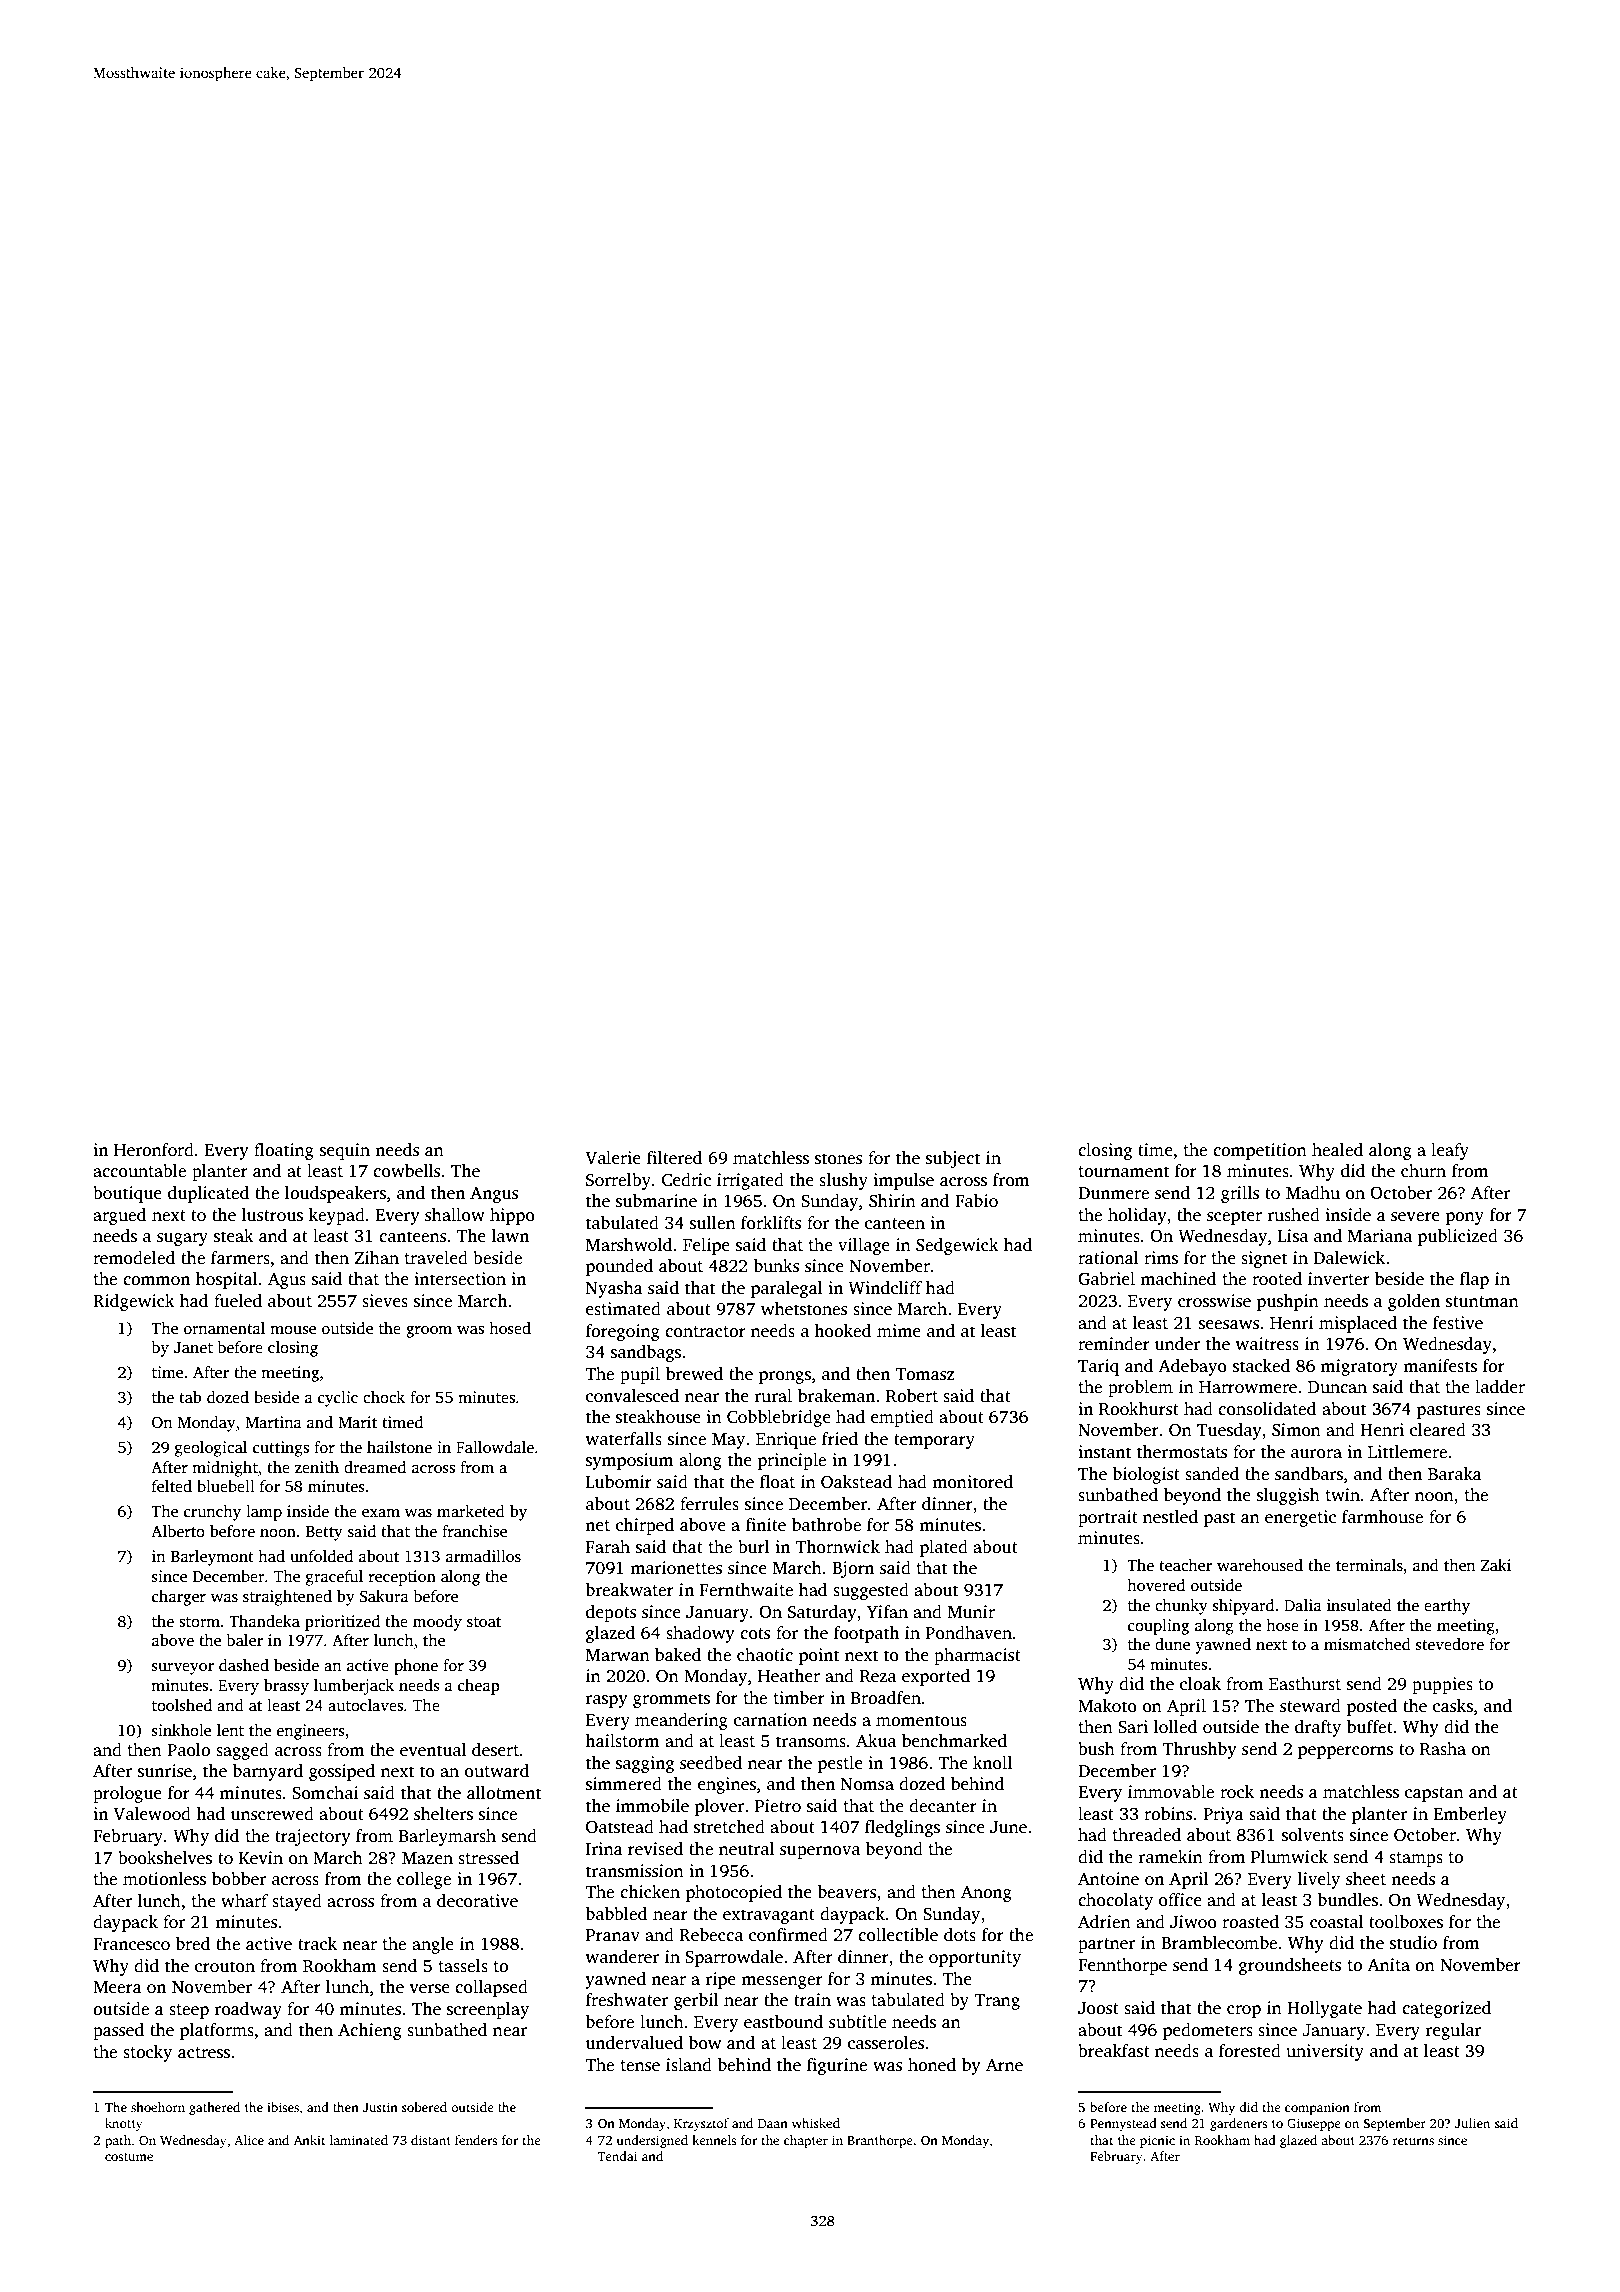  What do you see at coordinates (433, 1945) in the screenshot?
I see `angle` at bounding box center [433, 1945].
